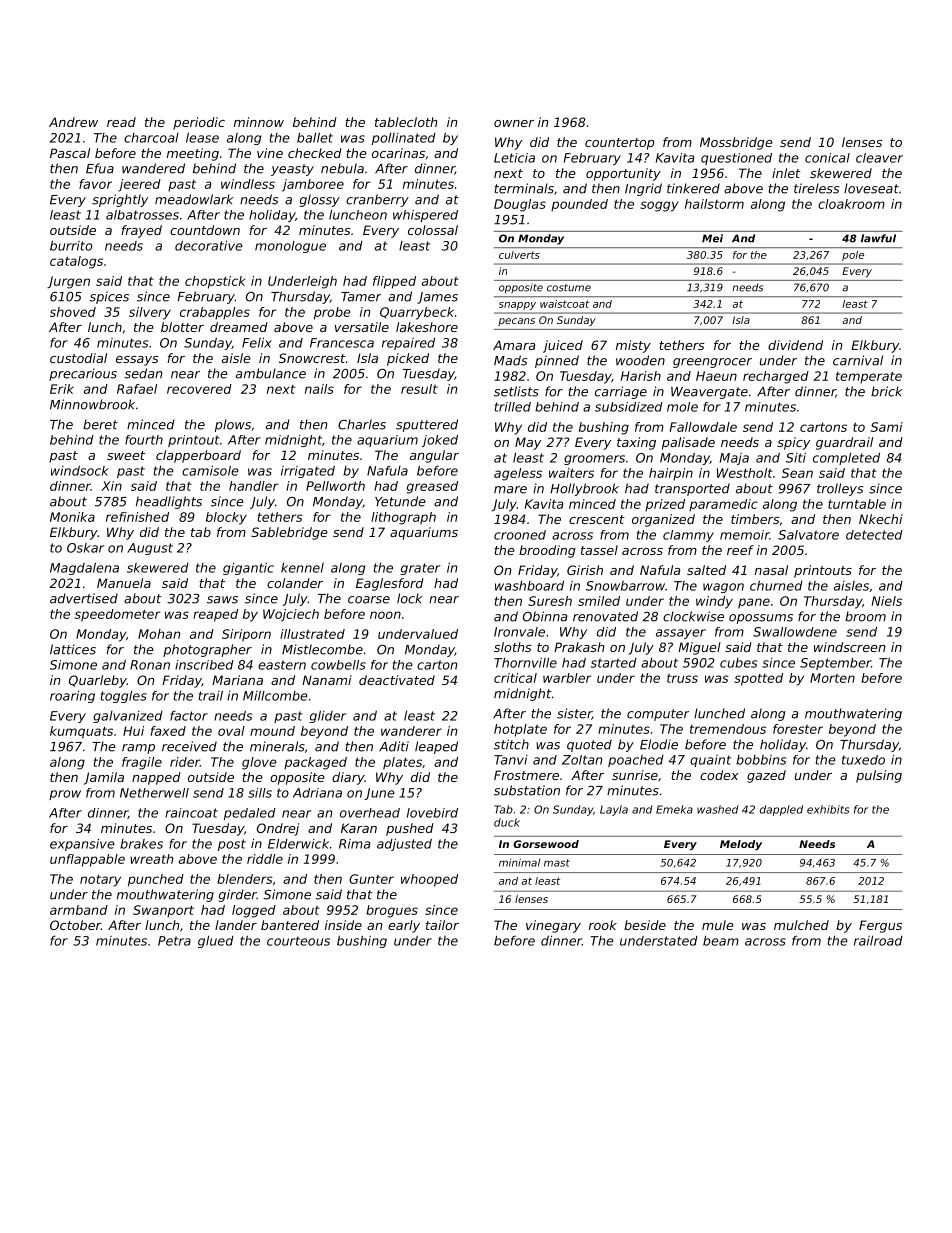 Image resolution: width=952 pixels, height=1233 pixels. Describe the element at coordinates (699, 648) in the screenshot. I see `Miguel` at that location.
